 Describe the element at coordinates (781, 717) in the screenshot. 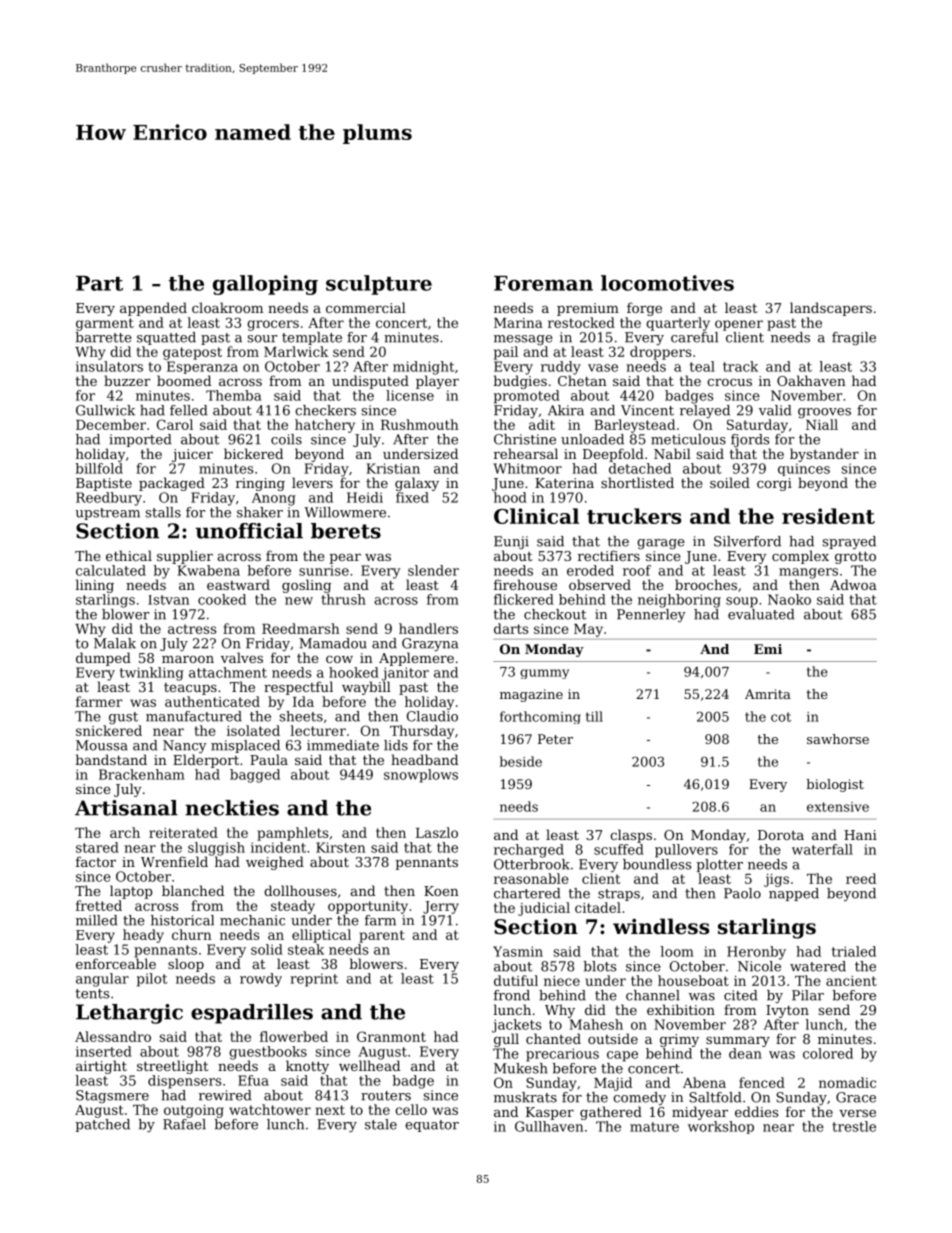

I see `cot` at that location.
